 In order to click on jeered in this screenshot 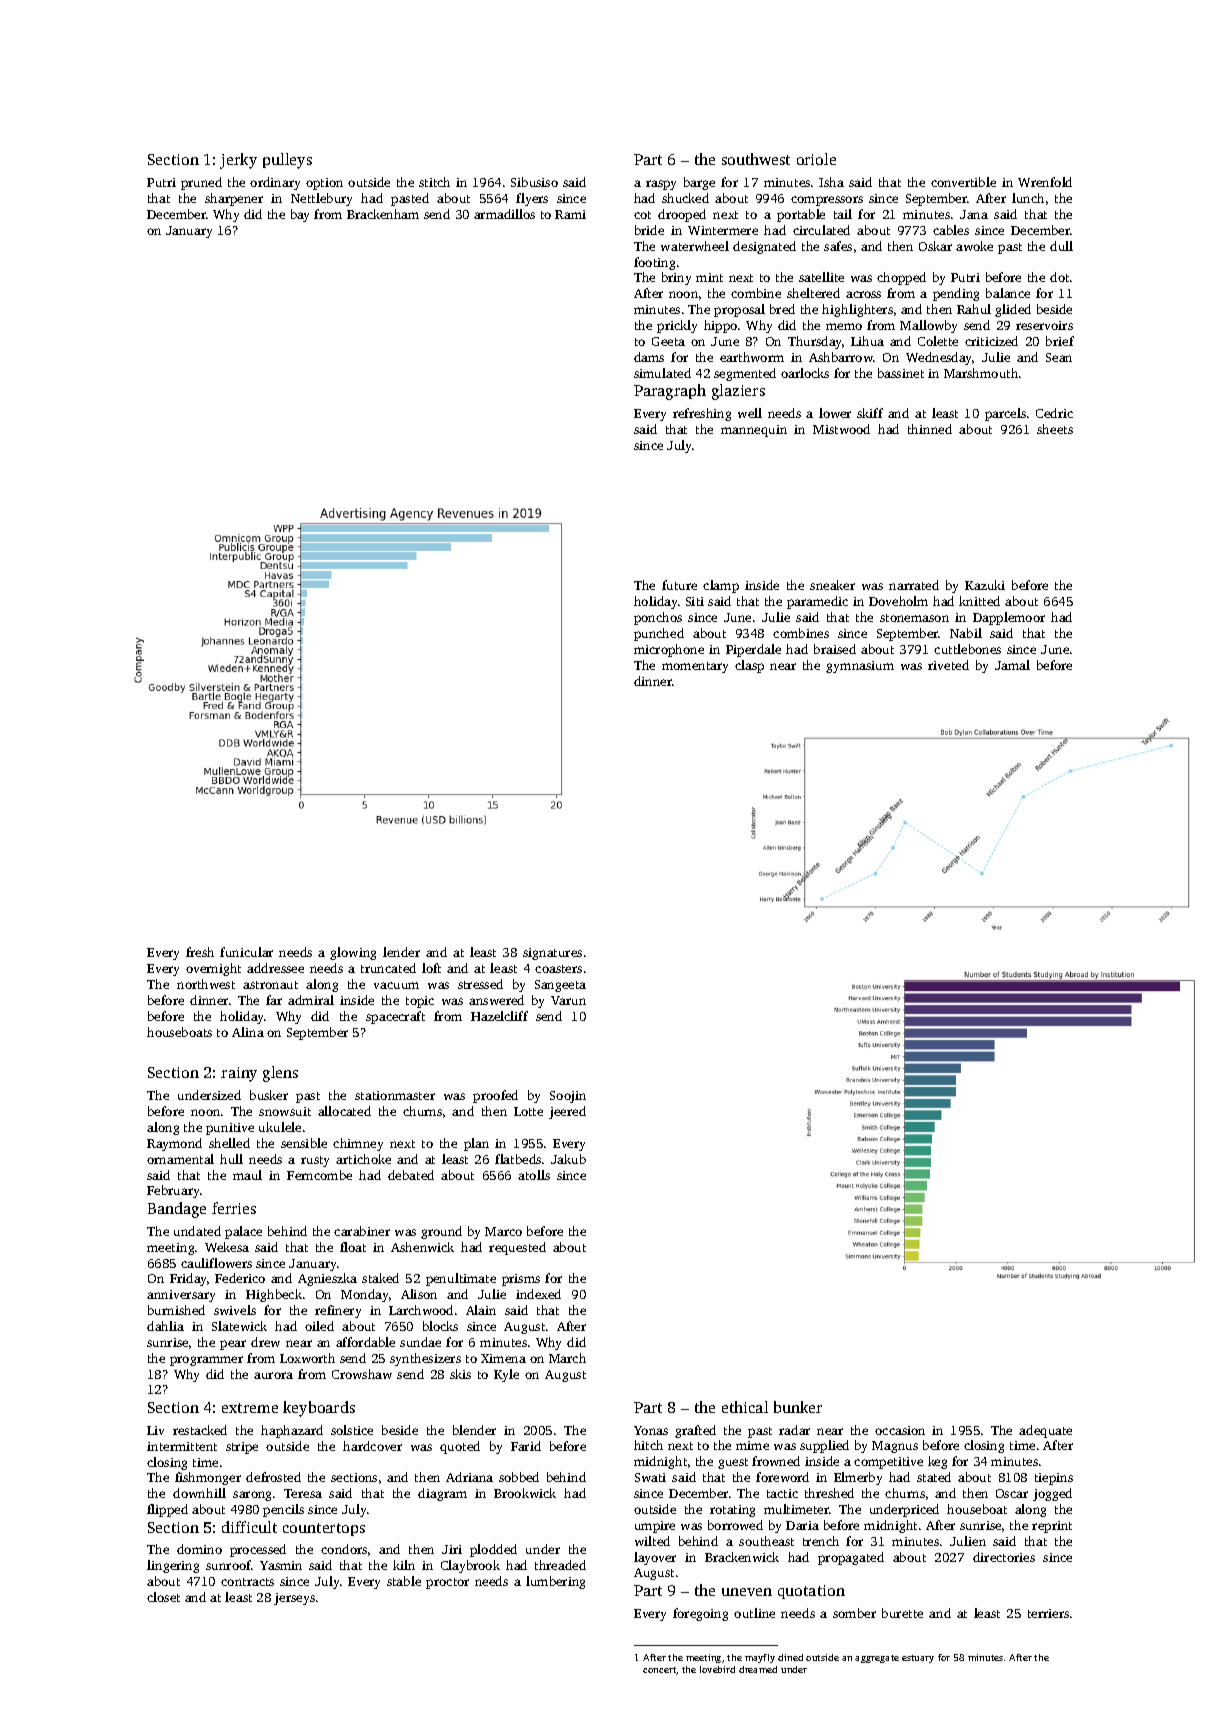, I will do `click(567, 1112)`.
